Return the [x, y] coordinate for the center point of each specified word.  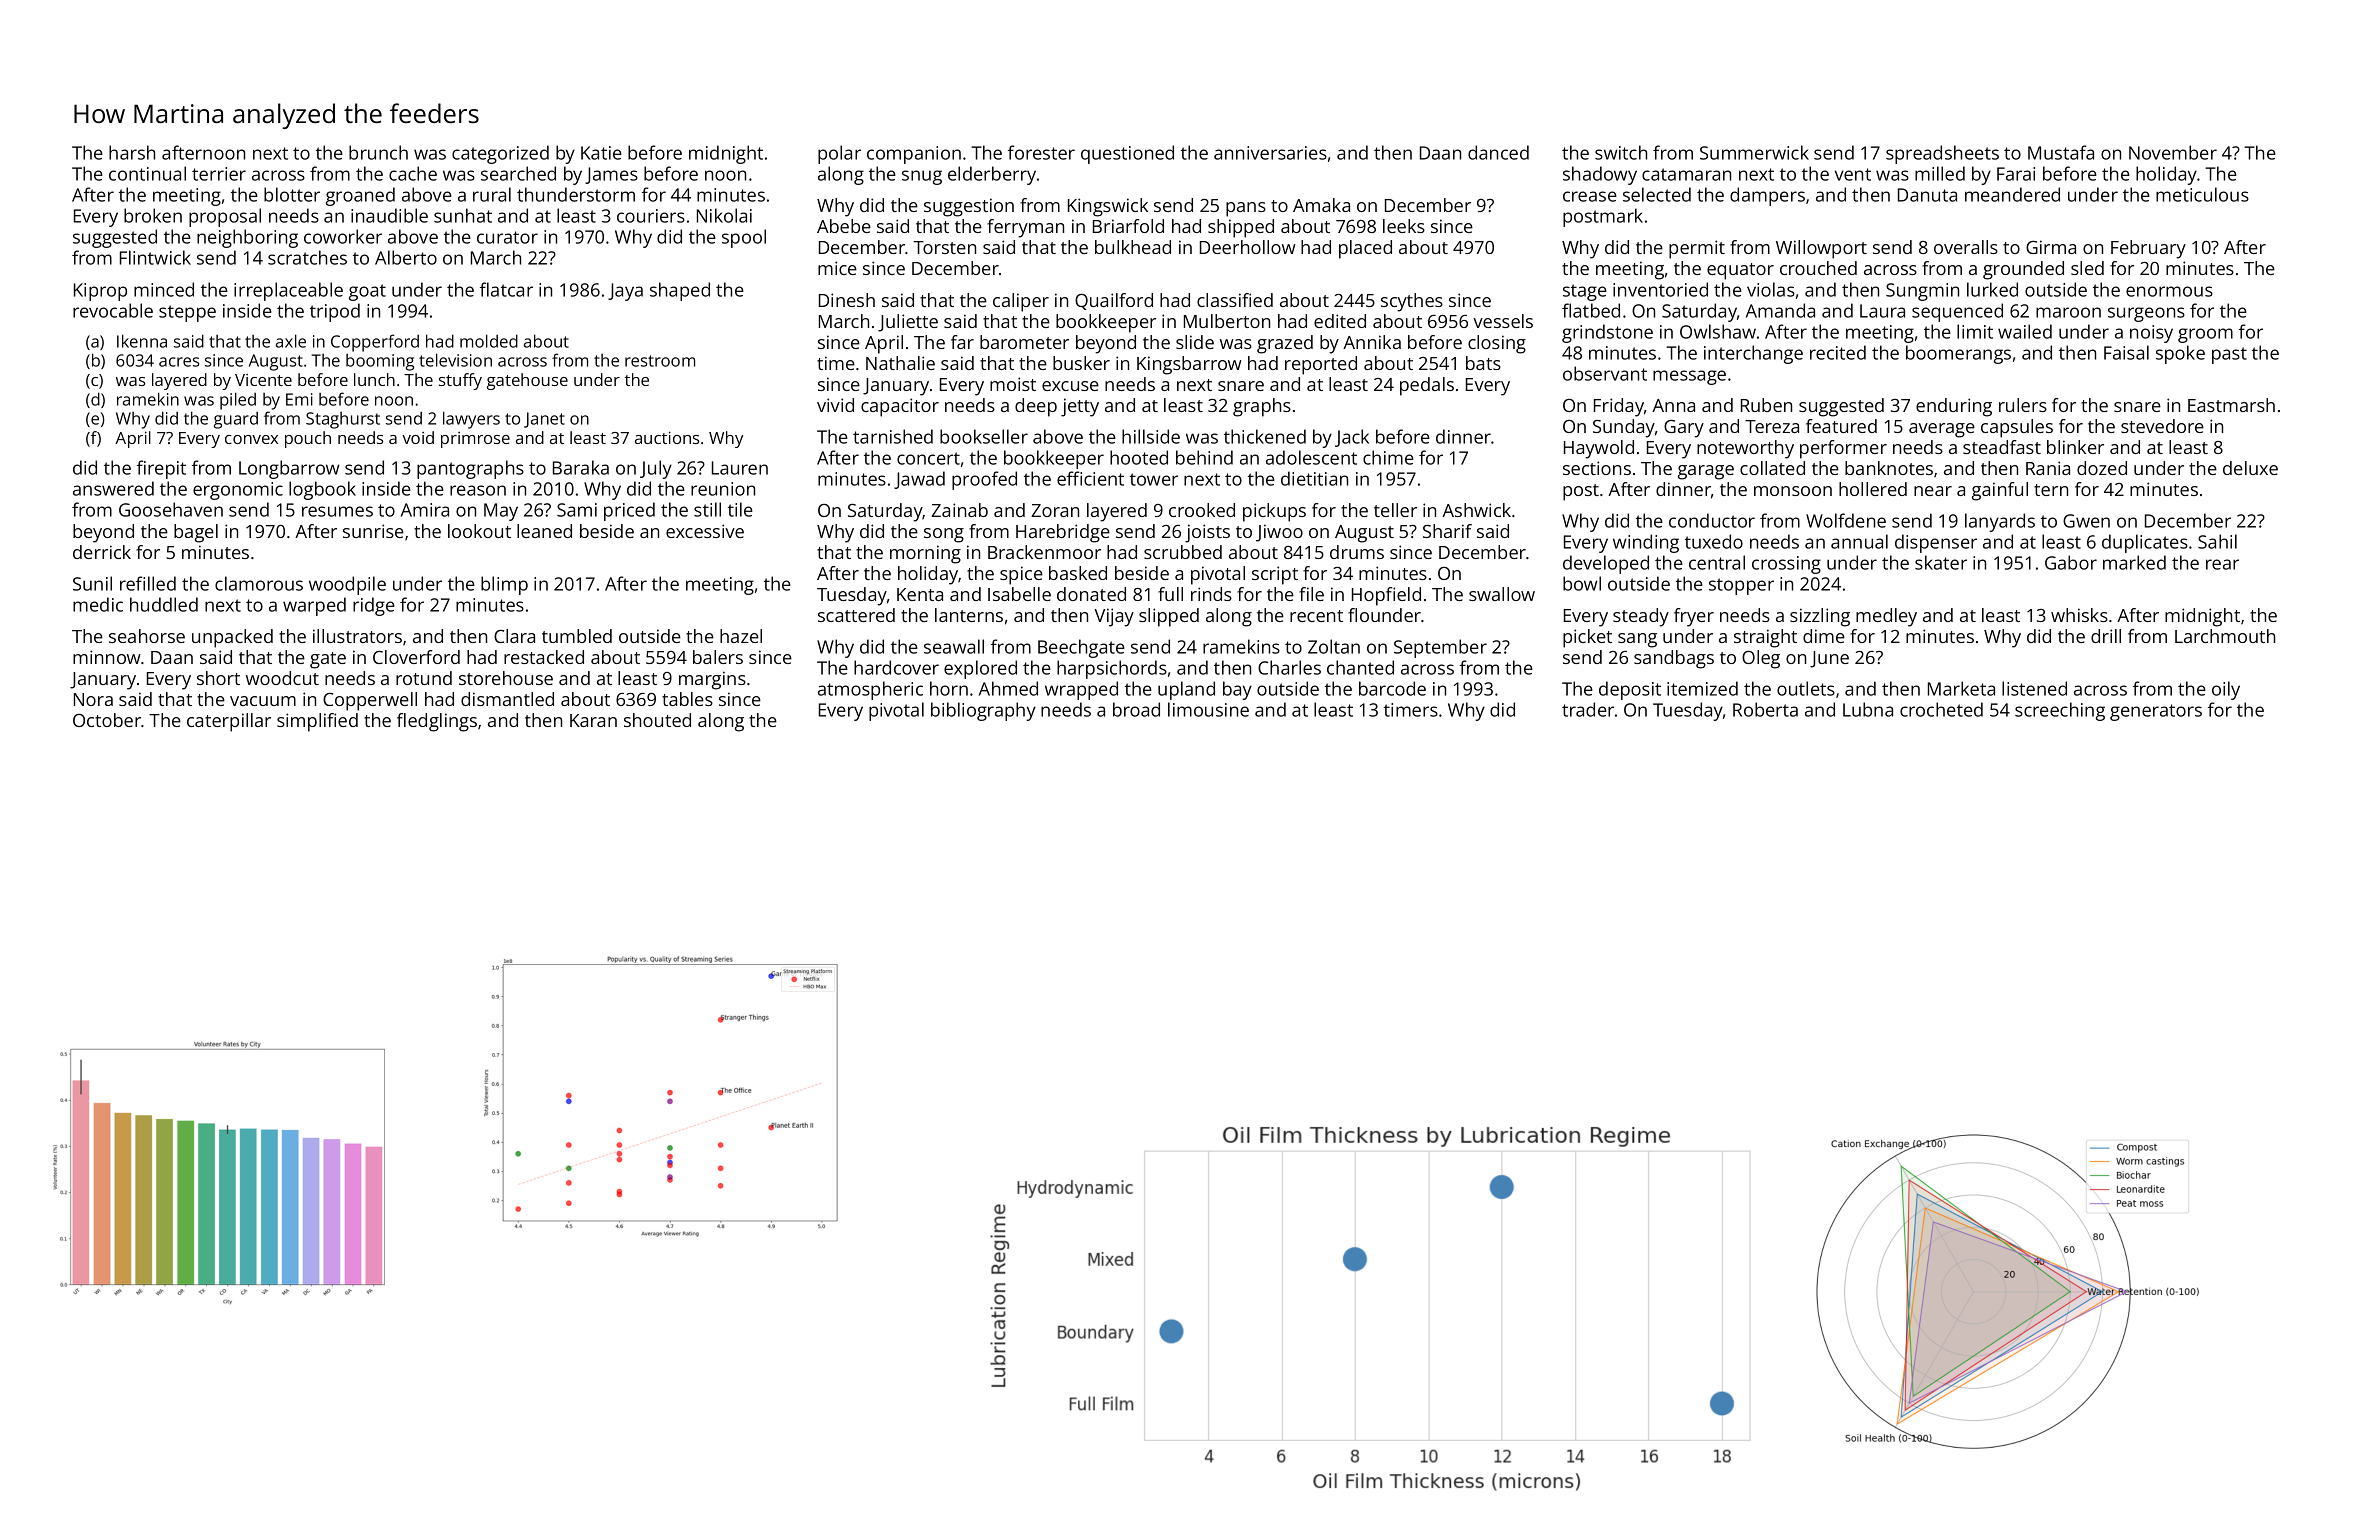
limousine [1208, 709]
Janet [544, 420]
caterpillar [229, 722]
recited [1838, 352]
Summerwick [1754, 152]
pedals [1427, 386]
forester [1041, 152]
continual [147, 173]
